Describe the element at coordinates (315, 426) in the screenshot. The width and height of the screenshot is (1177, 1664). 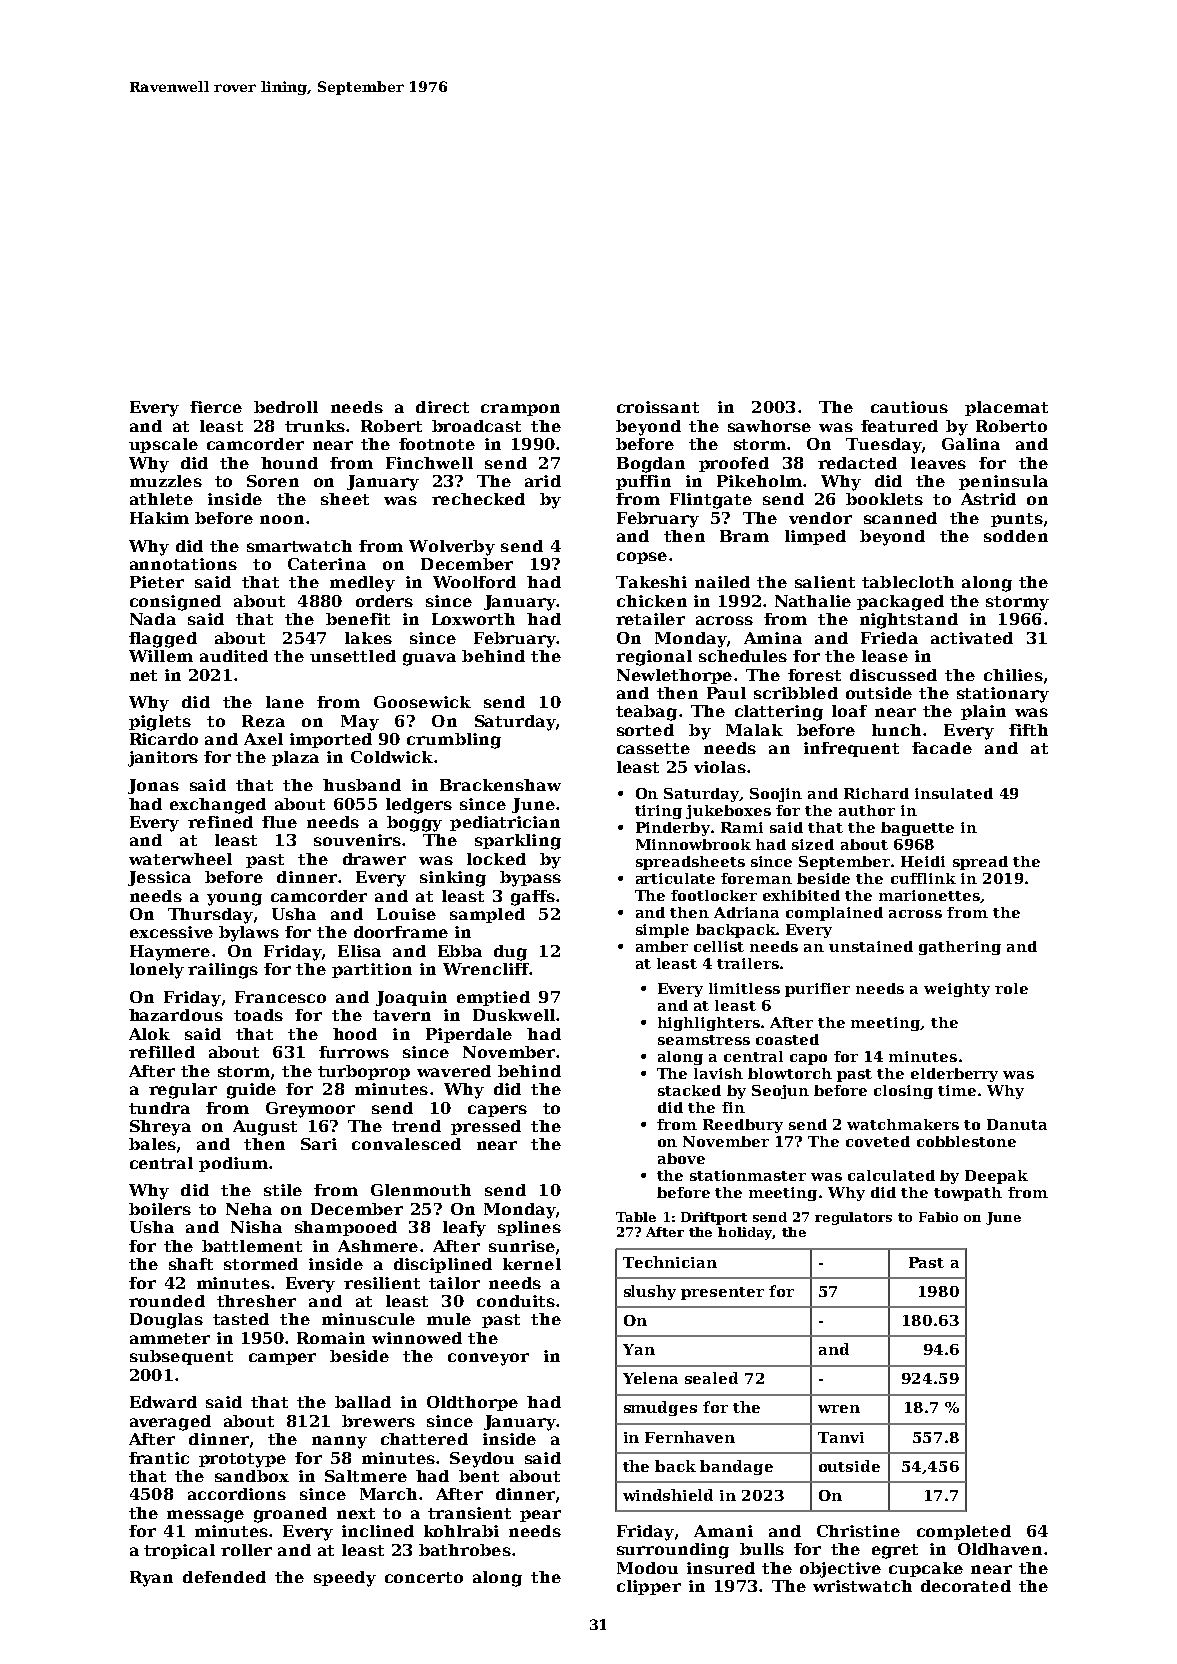
I see `trunks` at that location.
